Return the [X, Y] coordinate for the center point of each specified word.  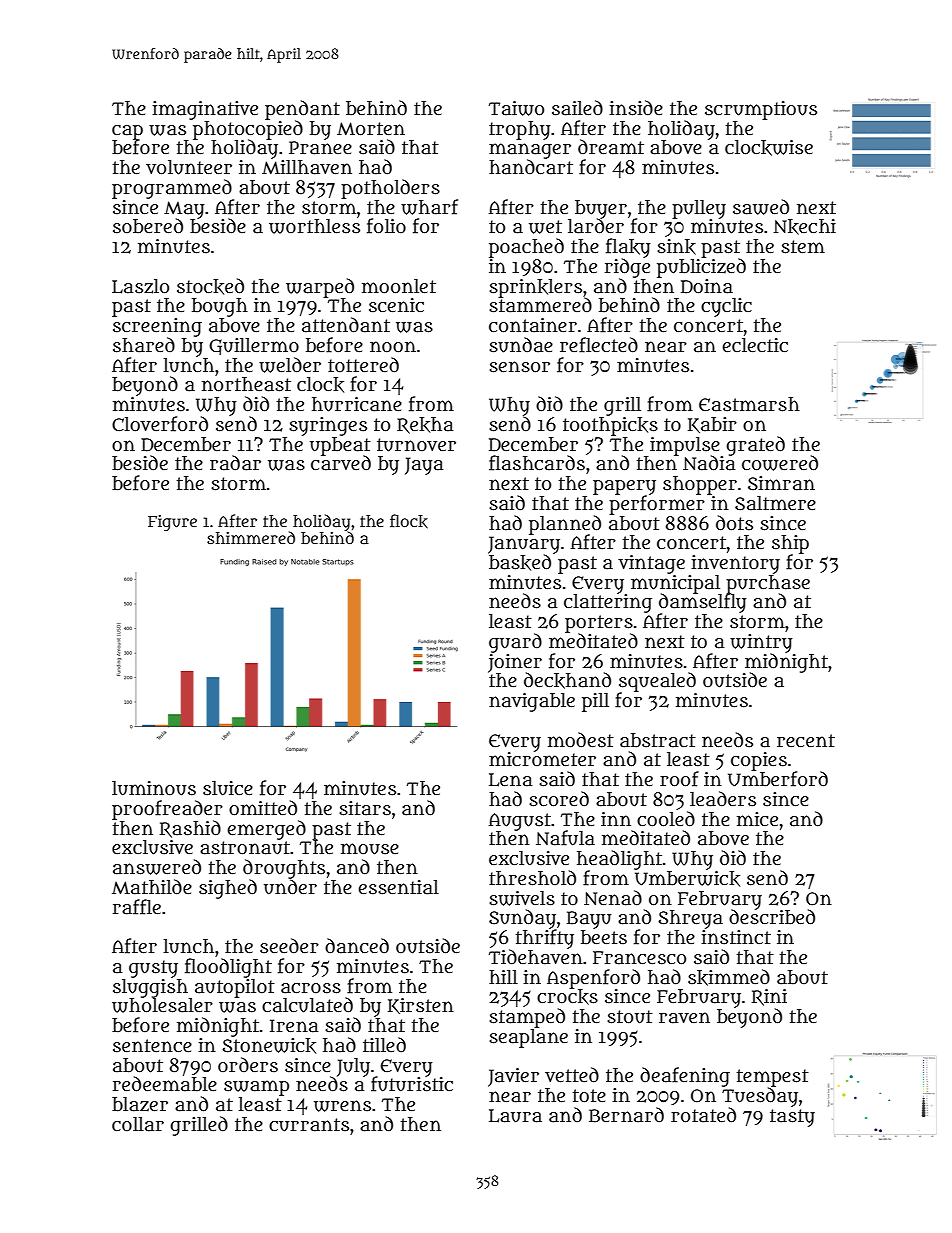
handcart [531, 167]
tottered [363, 365]
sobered [148, 226]
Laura [515, 1116]
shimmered [251, 537]
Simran [781, 483]
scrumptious [761, 110]
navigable [532, 702]
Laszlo [140, 286]
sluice [228, 788]
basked [520, 562]
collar [138, 1124]
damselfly [702, 603]
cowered [780, 463]
